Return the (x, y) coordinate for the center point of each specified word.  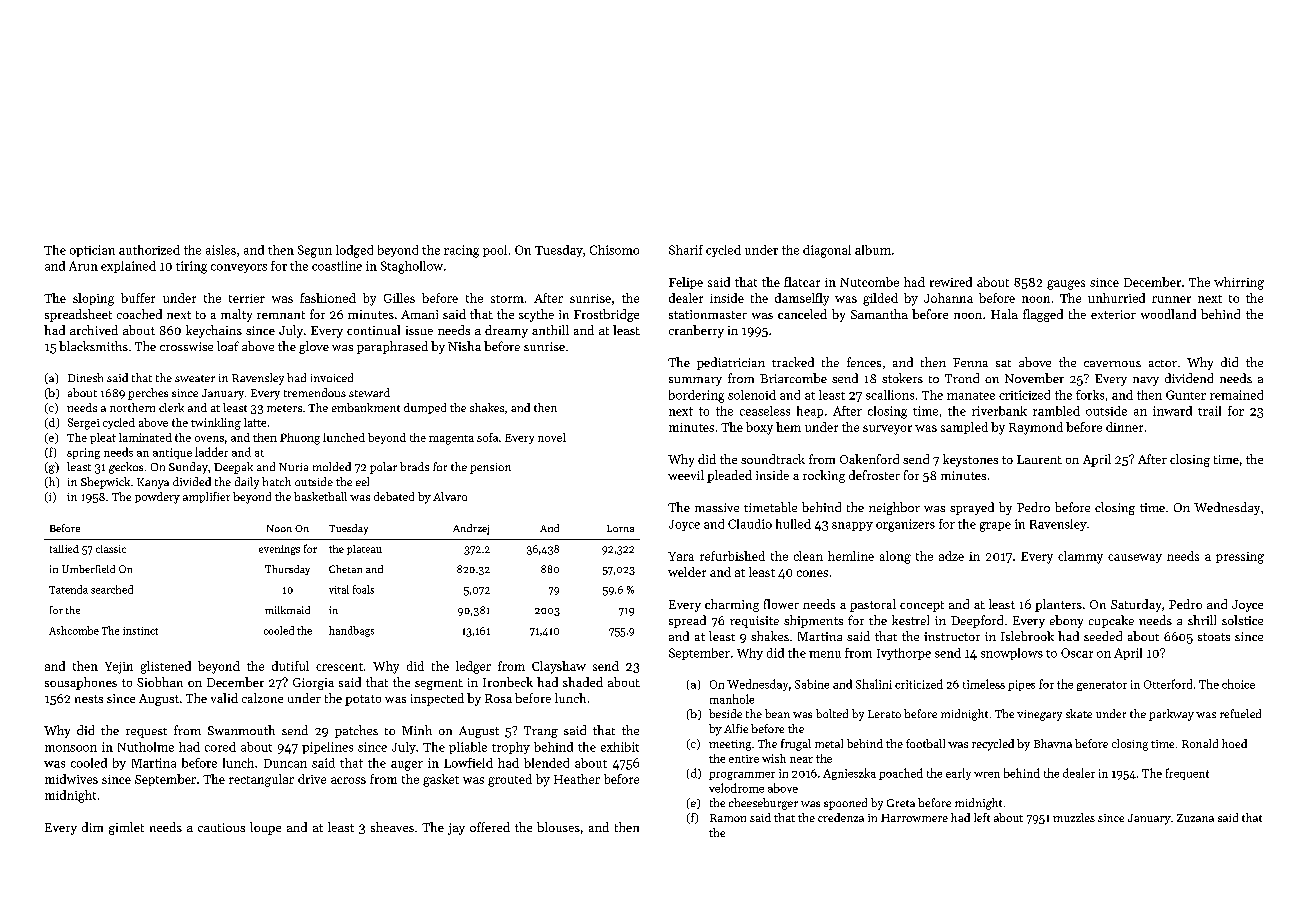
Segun (315, 251)
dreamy (506, 331)
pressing (1240, 558)
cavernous (1112, 364)
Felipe (686, 283)
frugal (796, 745)
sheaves (392, 827)
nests (89, 699)
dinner (1124, 427)
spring (83, 453)
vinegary (1039, 715)
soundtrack (773, 459)
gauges (1066, 285)
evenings (279, 550)
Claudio (750, 524)
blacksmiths (93, 346)
